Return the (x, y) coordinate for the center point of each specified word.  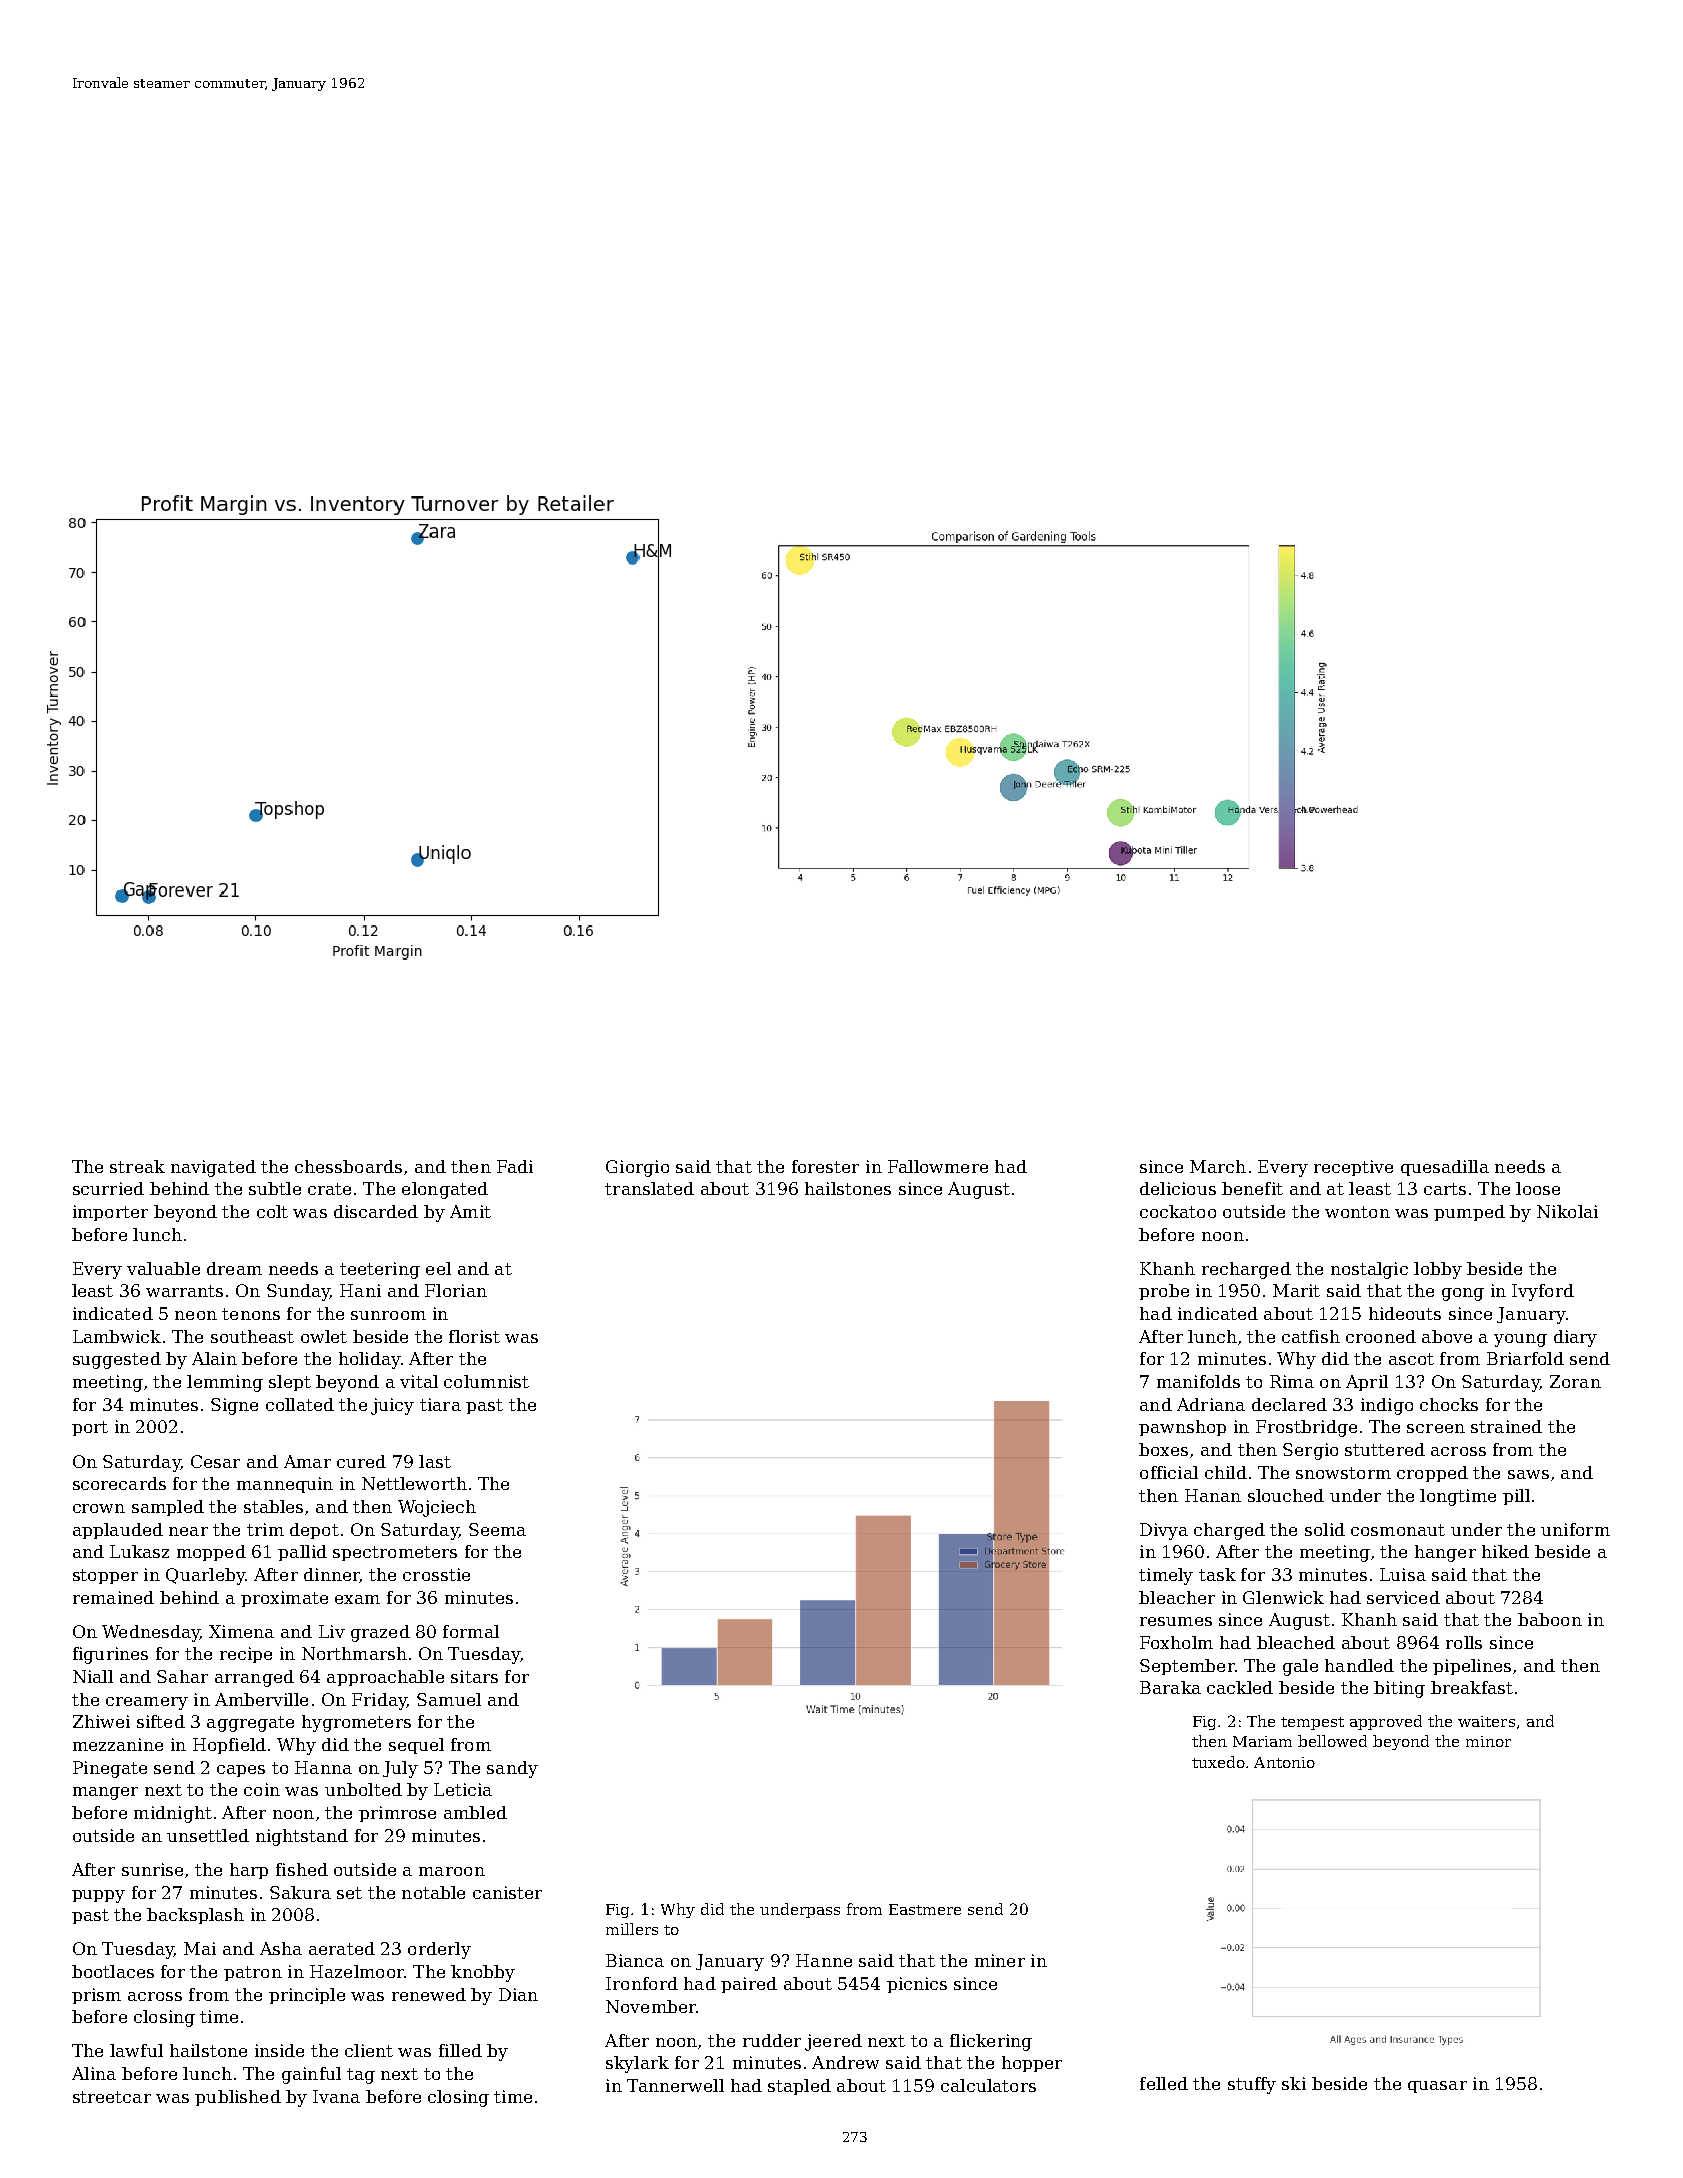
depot (314, 1531)
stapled (799, 2087)
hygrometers (356, 1723)
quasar (1437, 2087)
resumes (1176, 1621)
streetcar (112, 2097)
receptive (1353, 1168)
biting (1399, 1689)
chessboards (348, 1166)
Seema (497, 1529)
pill (1516, 1497)
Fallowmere (938, 1166)
